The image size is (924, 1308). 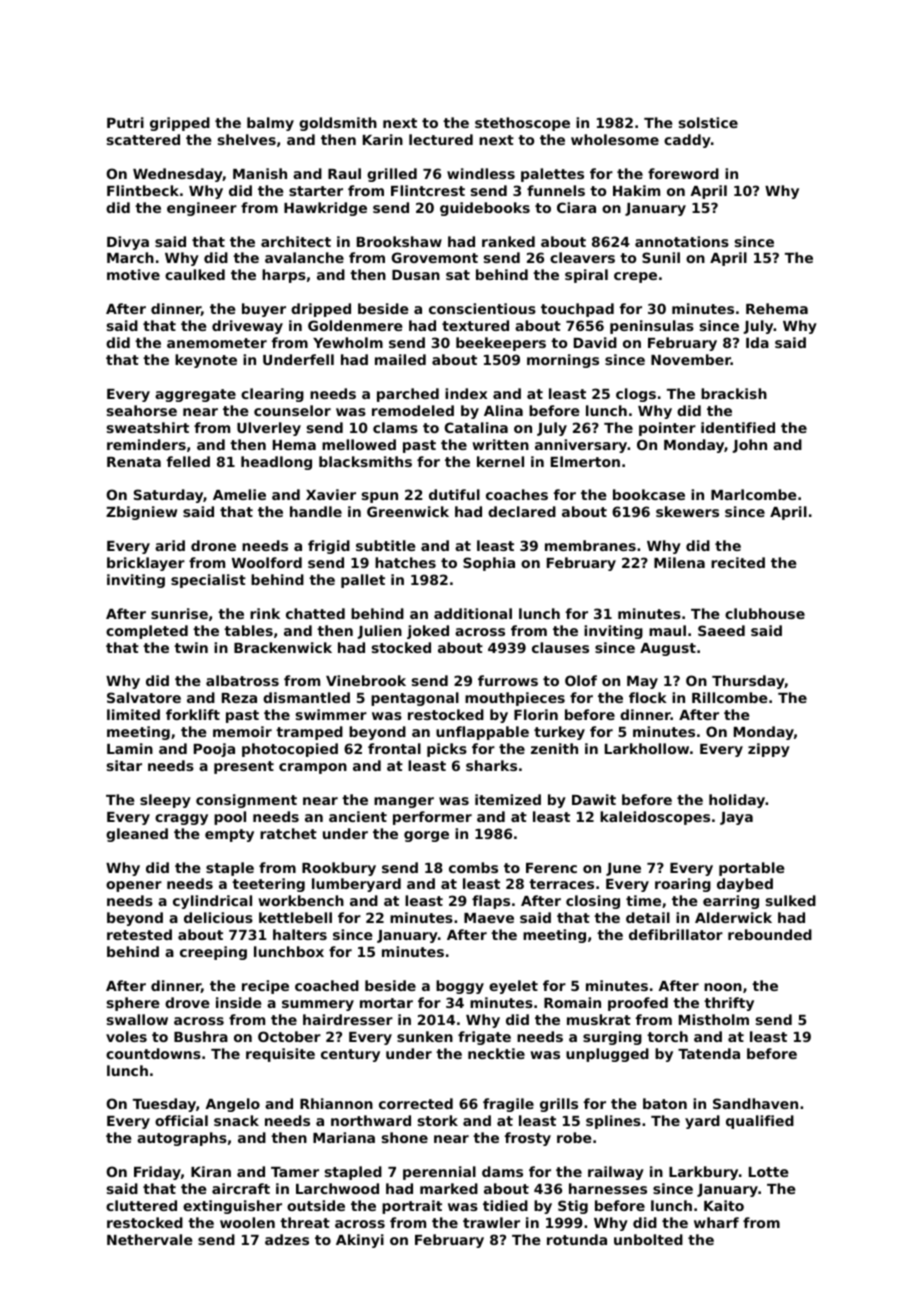 What do you see at coordinates (212, 902) in the screenshot?
I see `cylindrical` at bounding box center [212, 902].
